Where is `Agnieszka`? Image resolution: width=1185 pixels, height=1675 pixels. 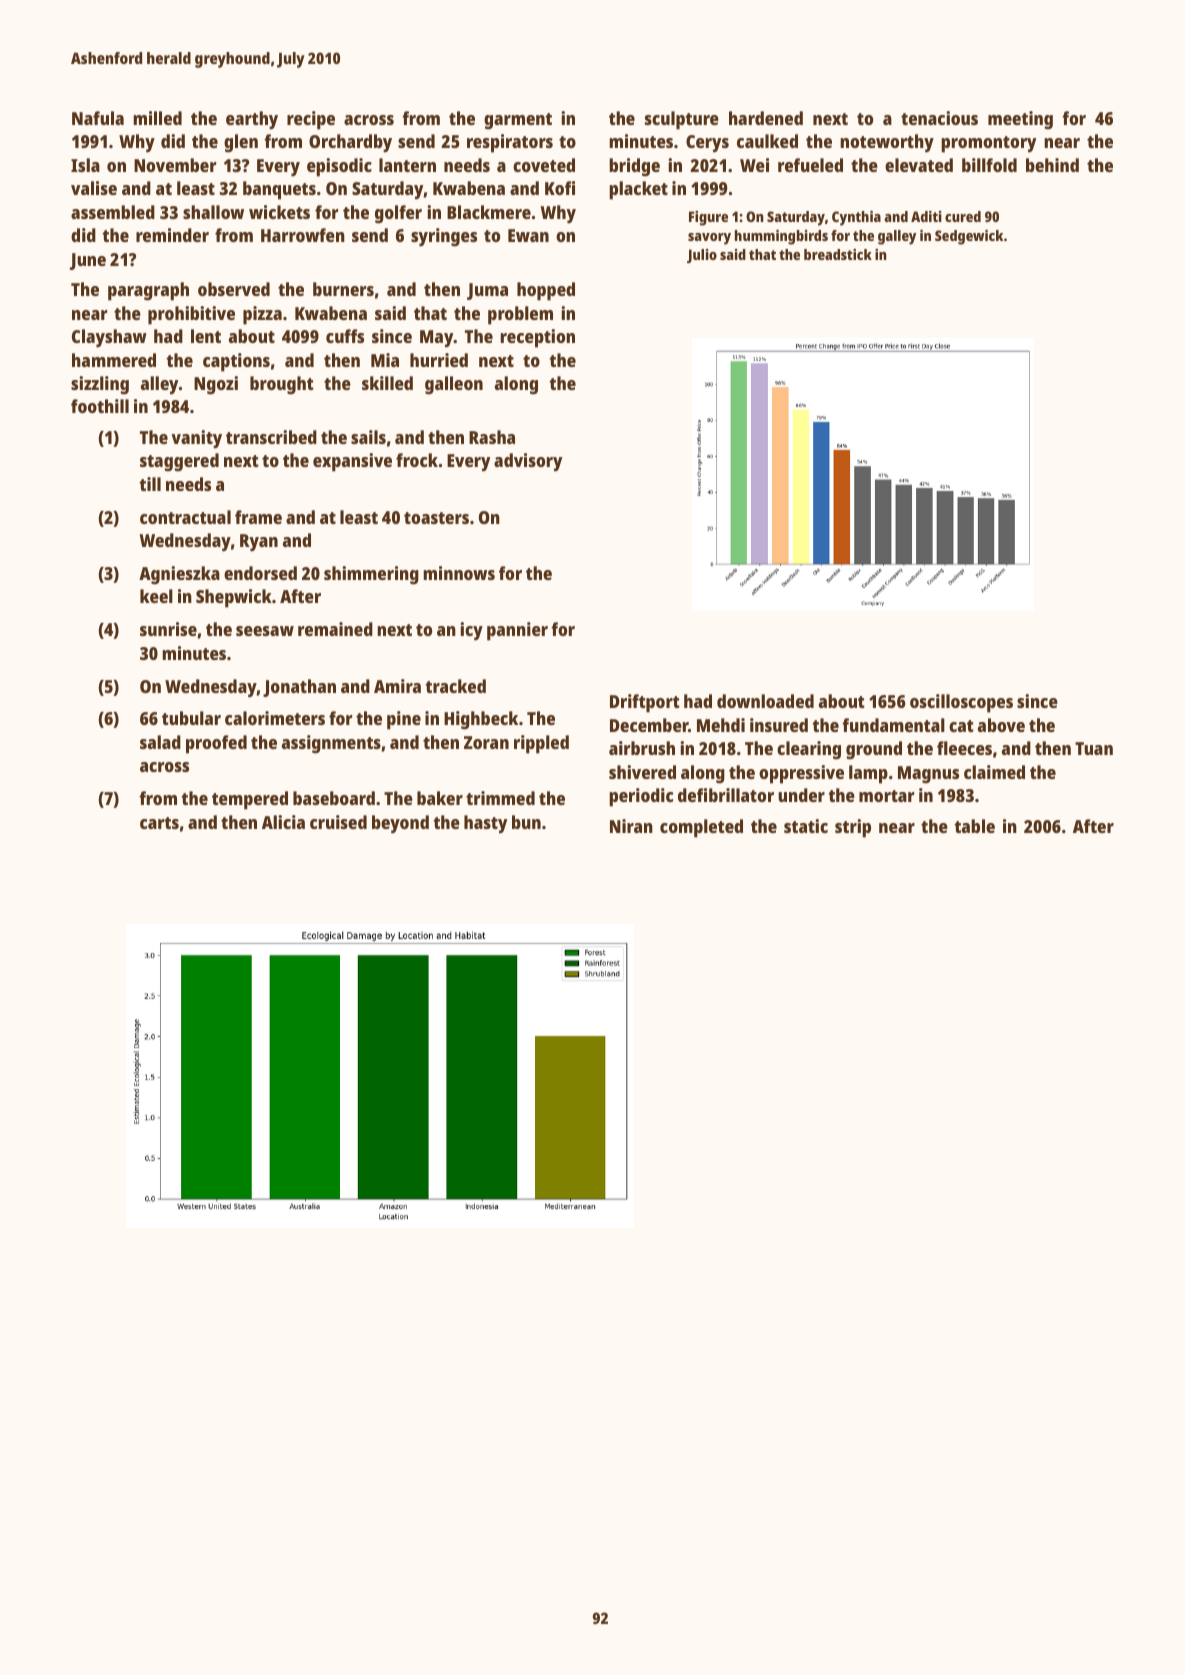
Agnieszka is located at coordinates (179, 575).
